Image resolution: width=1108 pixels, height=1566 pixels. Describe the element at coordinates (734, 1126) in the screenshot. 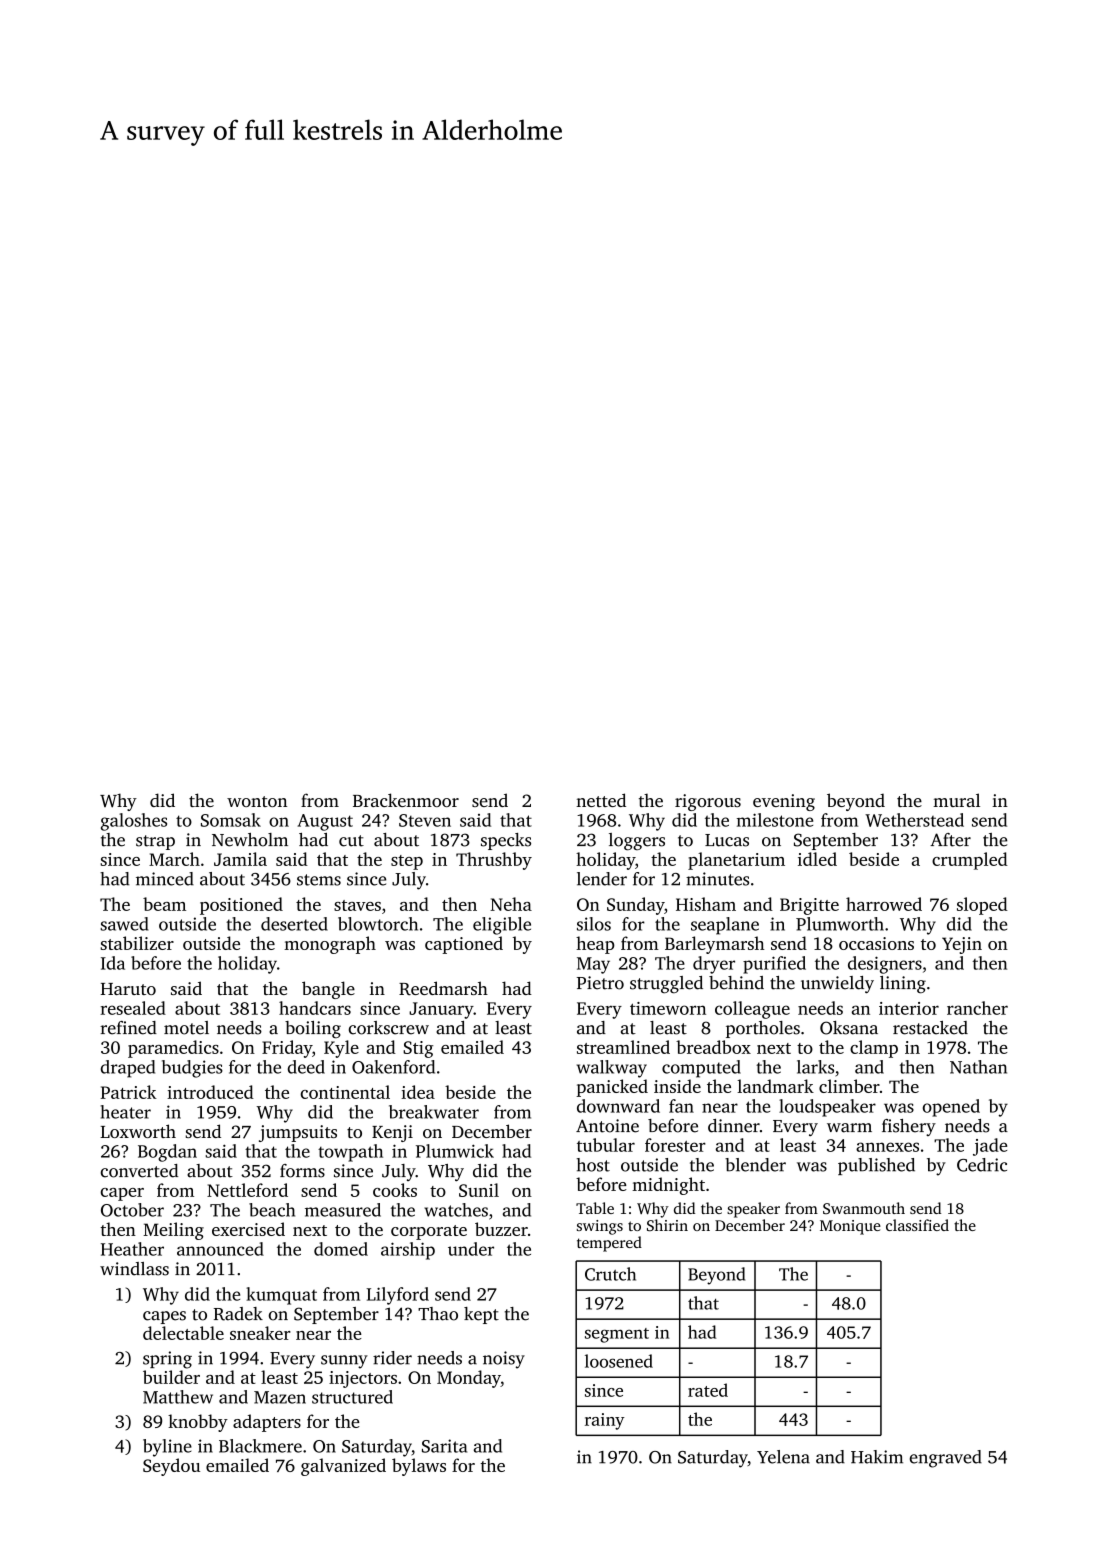

I see `dinner` at that location.
